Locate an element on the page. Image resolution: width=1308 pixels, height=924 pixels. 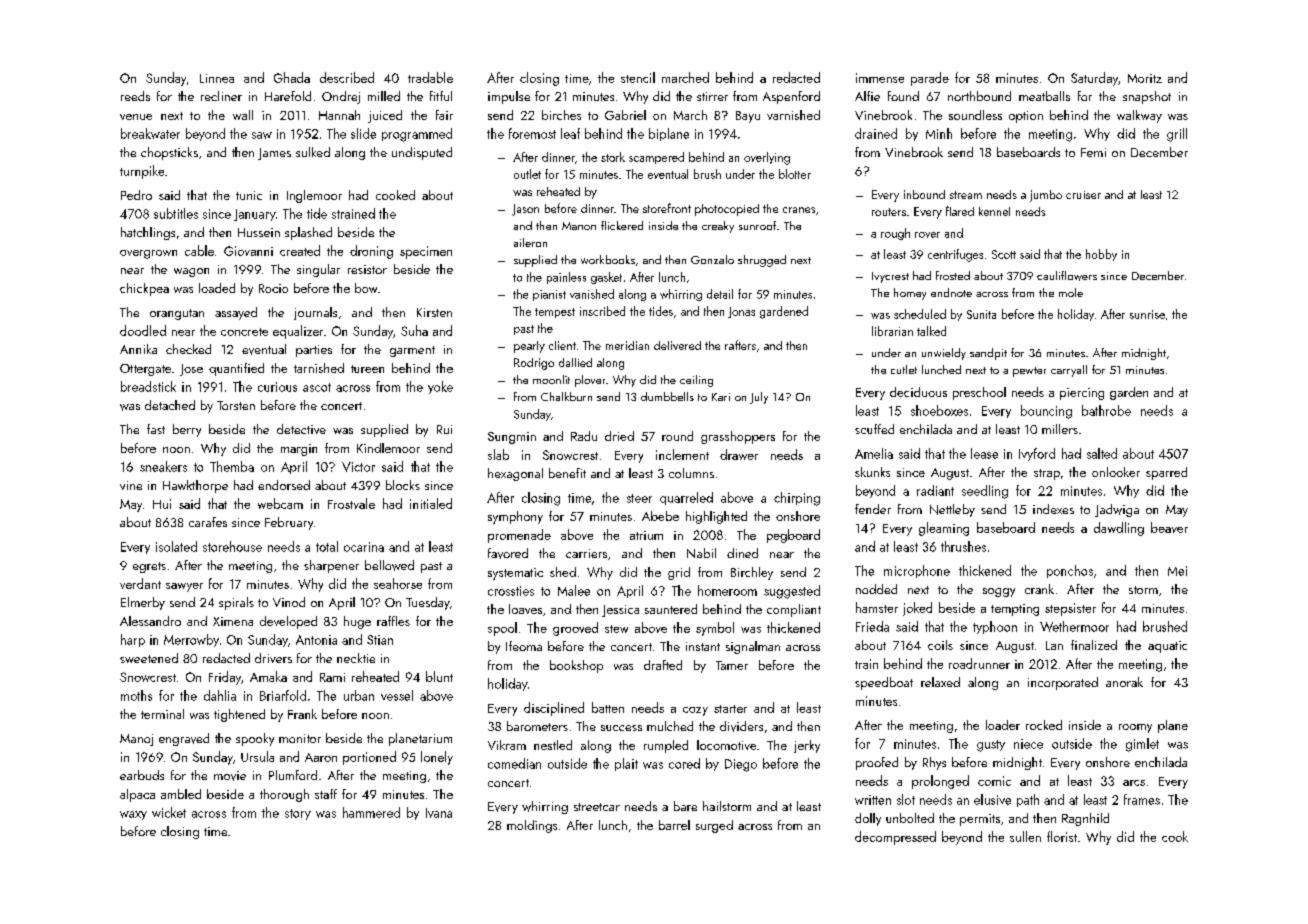
sullen is located at coordinates (1025, 836).
